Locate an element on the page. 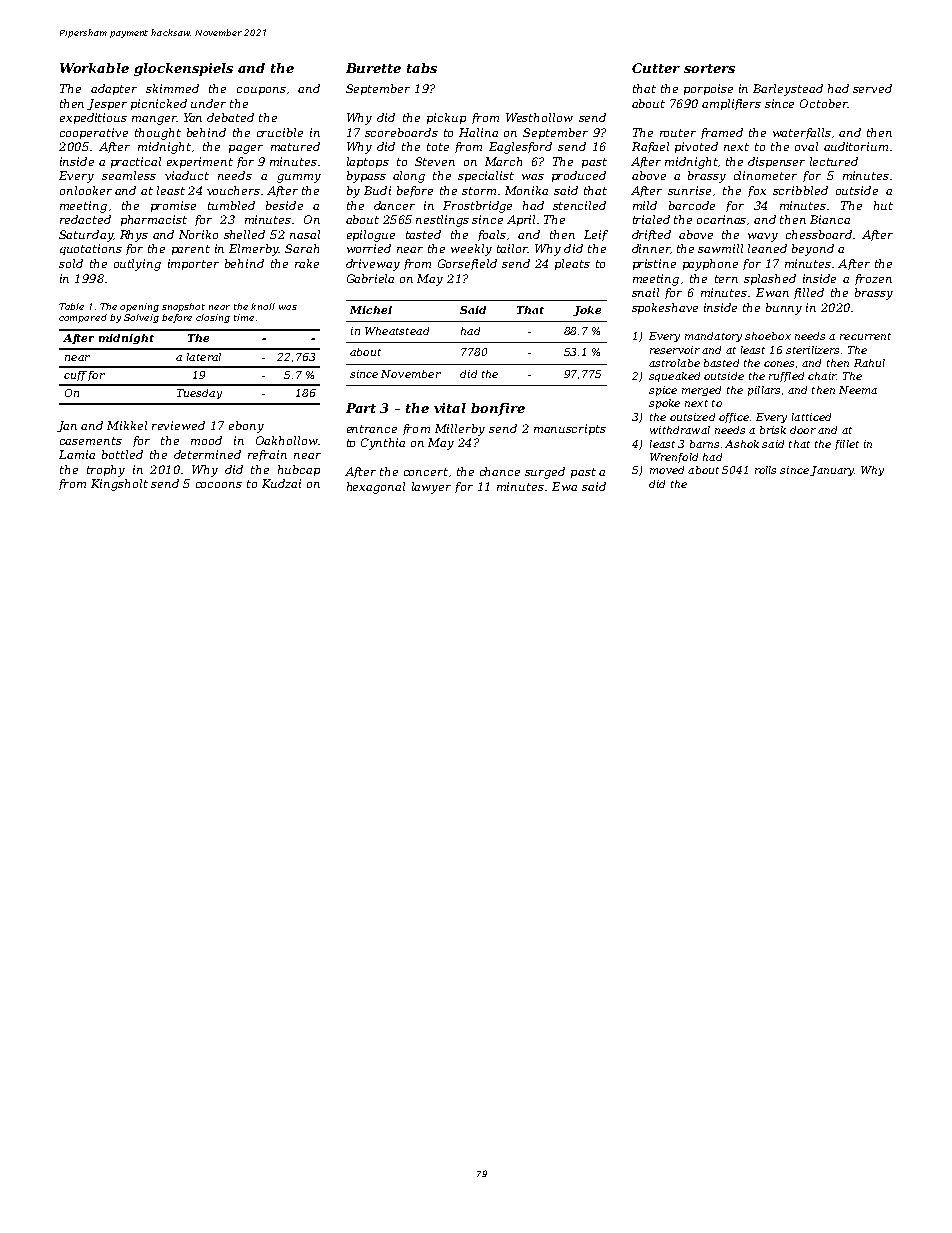  cocoons is located at coordinates (219, 485).
